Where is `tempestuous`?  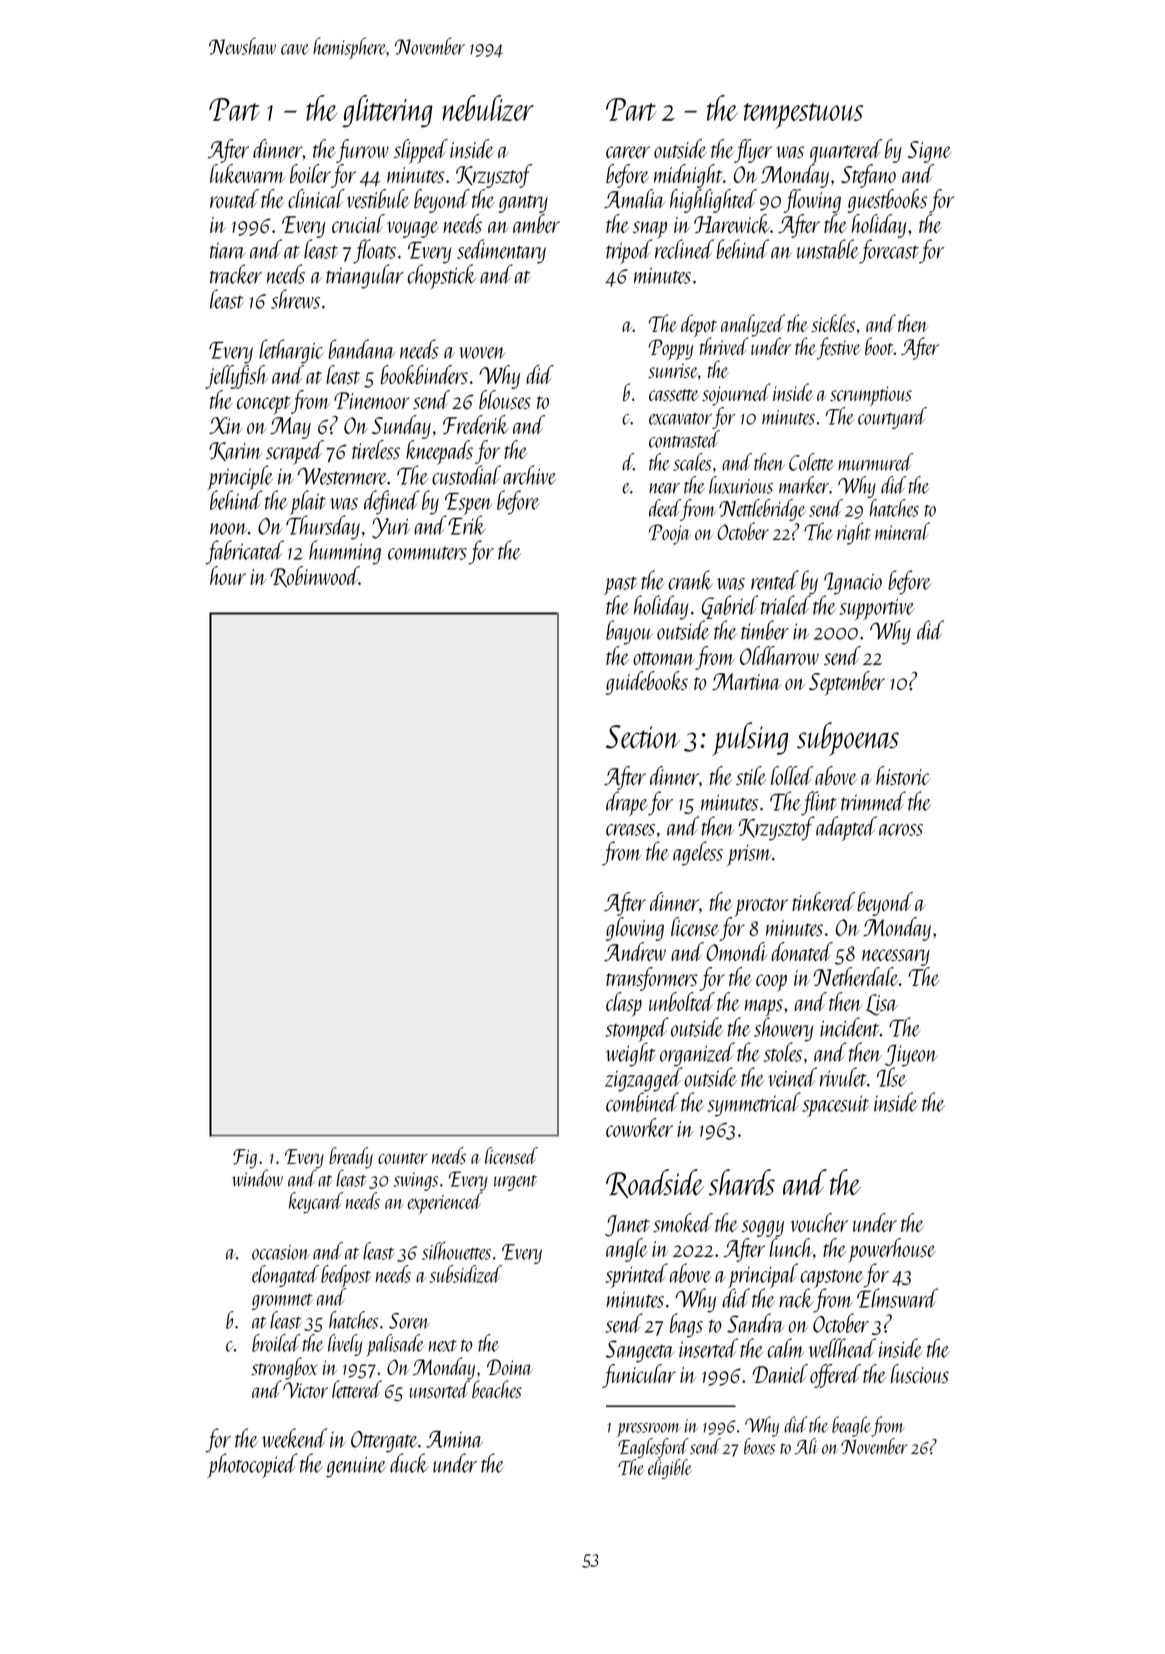
tempestuous is located at coordinates (803, 116).
